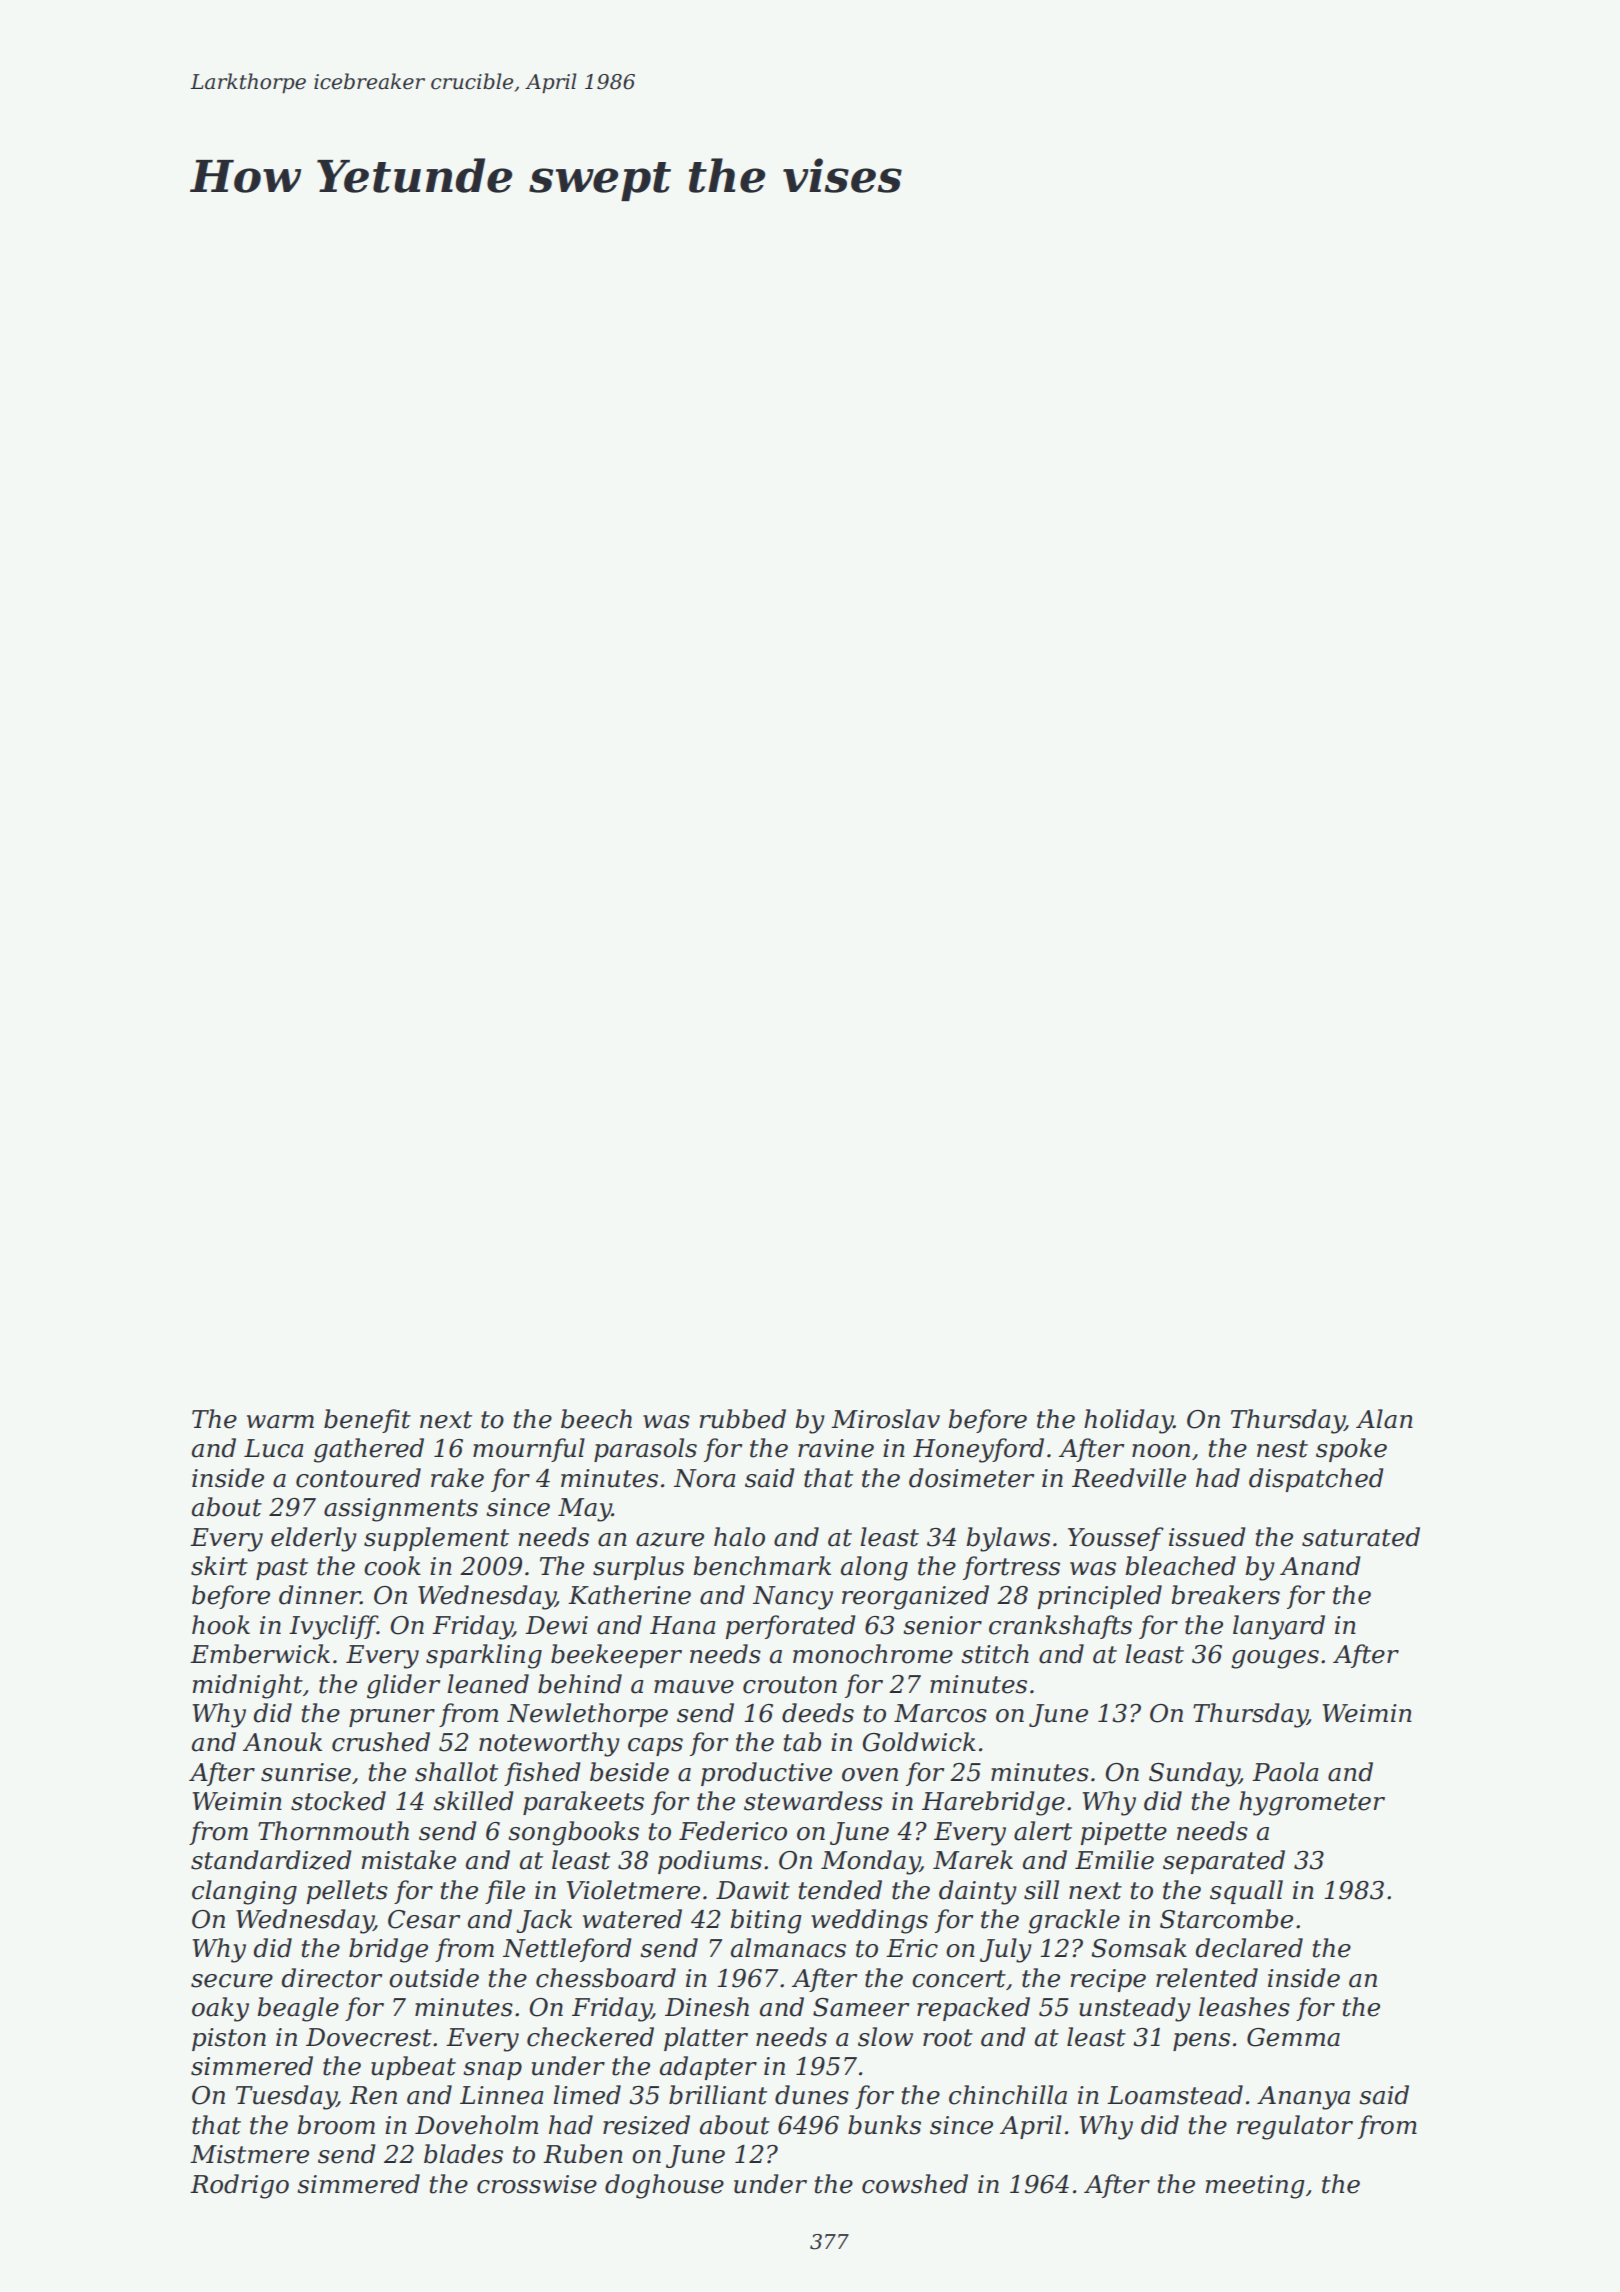 The image size is (1620, 2292). What do you see at coordinates (1279, 1627) in the document?
I see `lanyard` at bounding box center [1279, 1627].
